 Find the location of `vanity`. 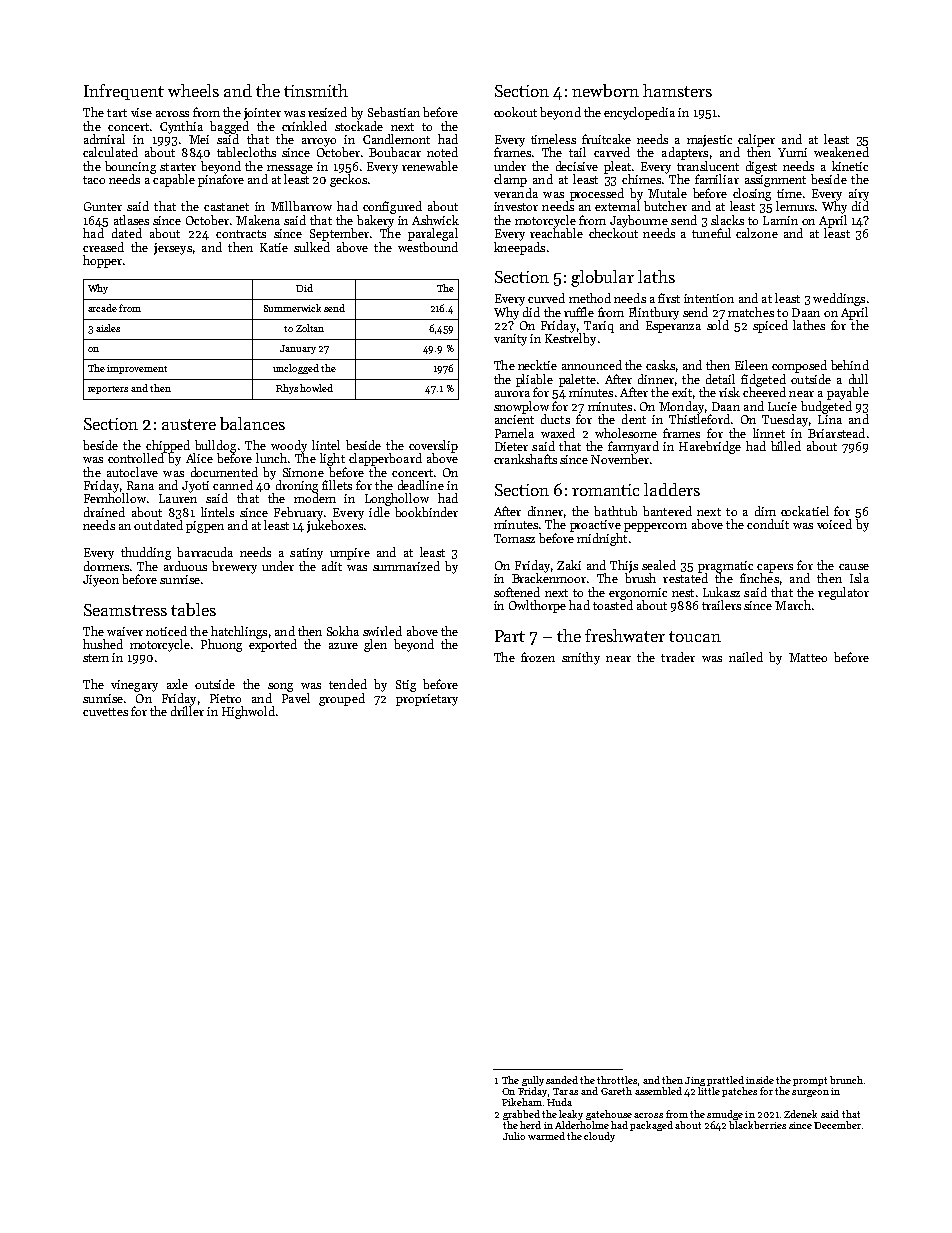

vanity is located at coordinates (510, 340).
